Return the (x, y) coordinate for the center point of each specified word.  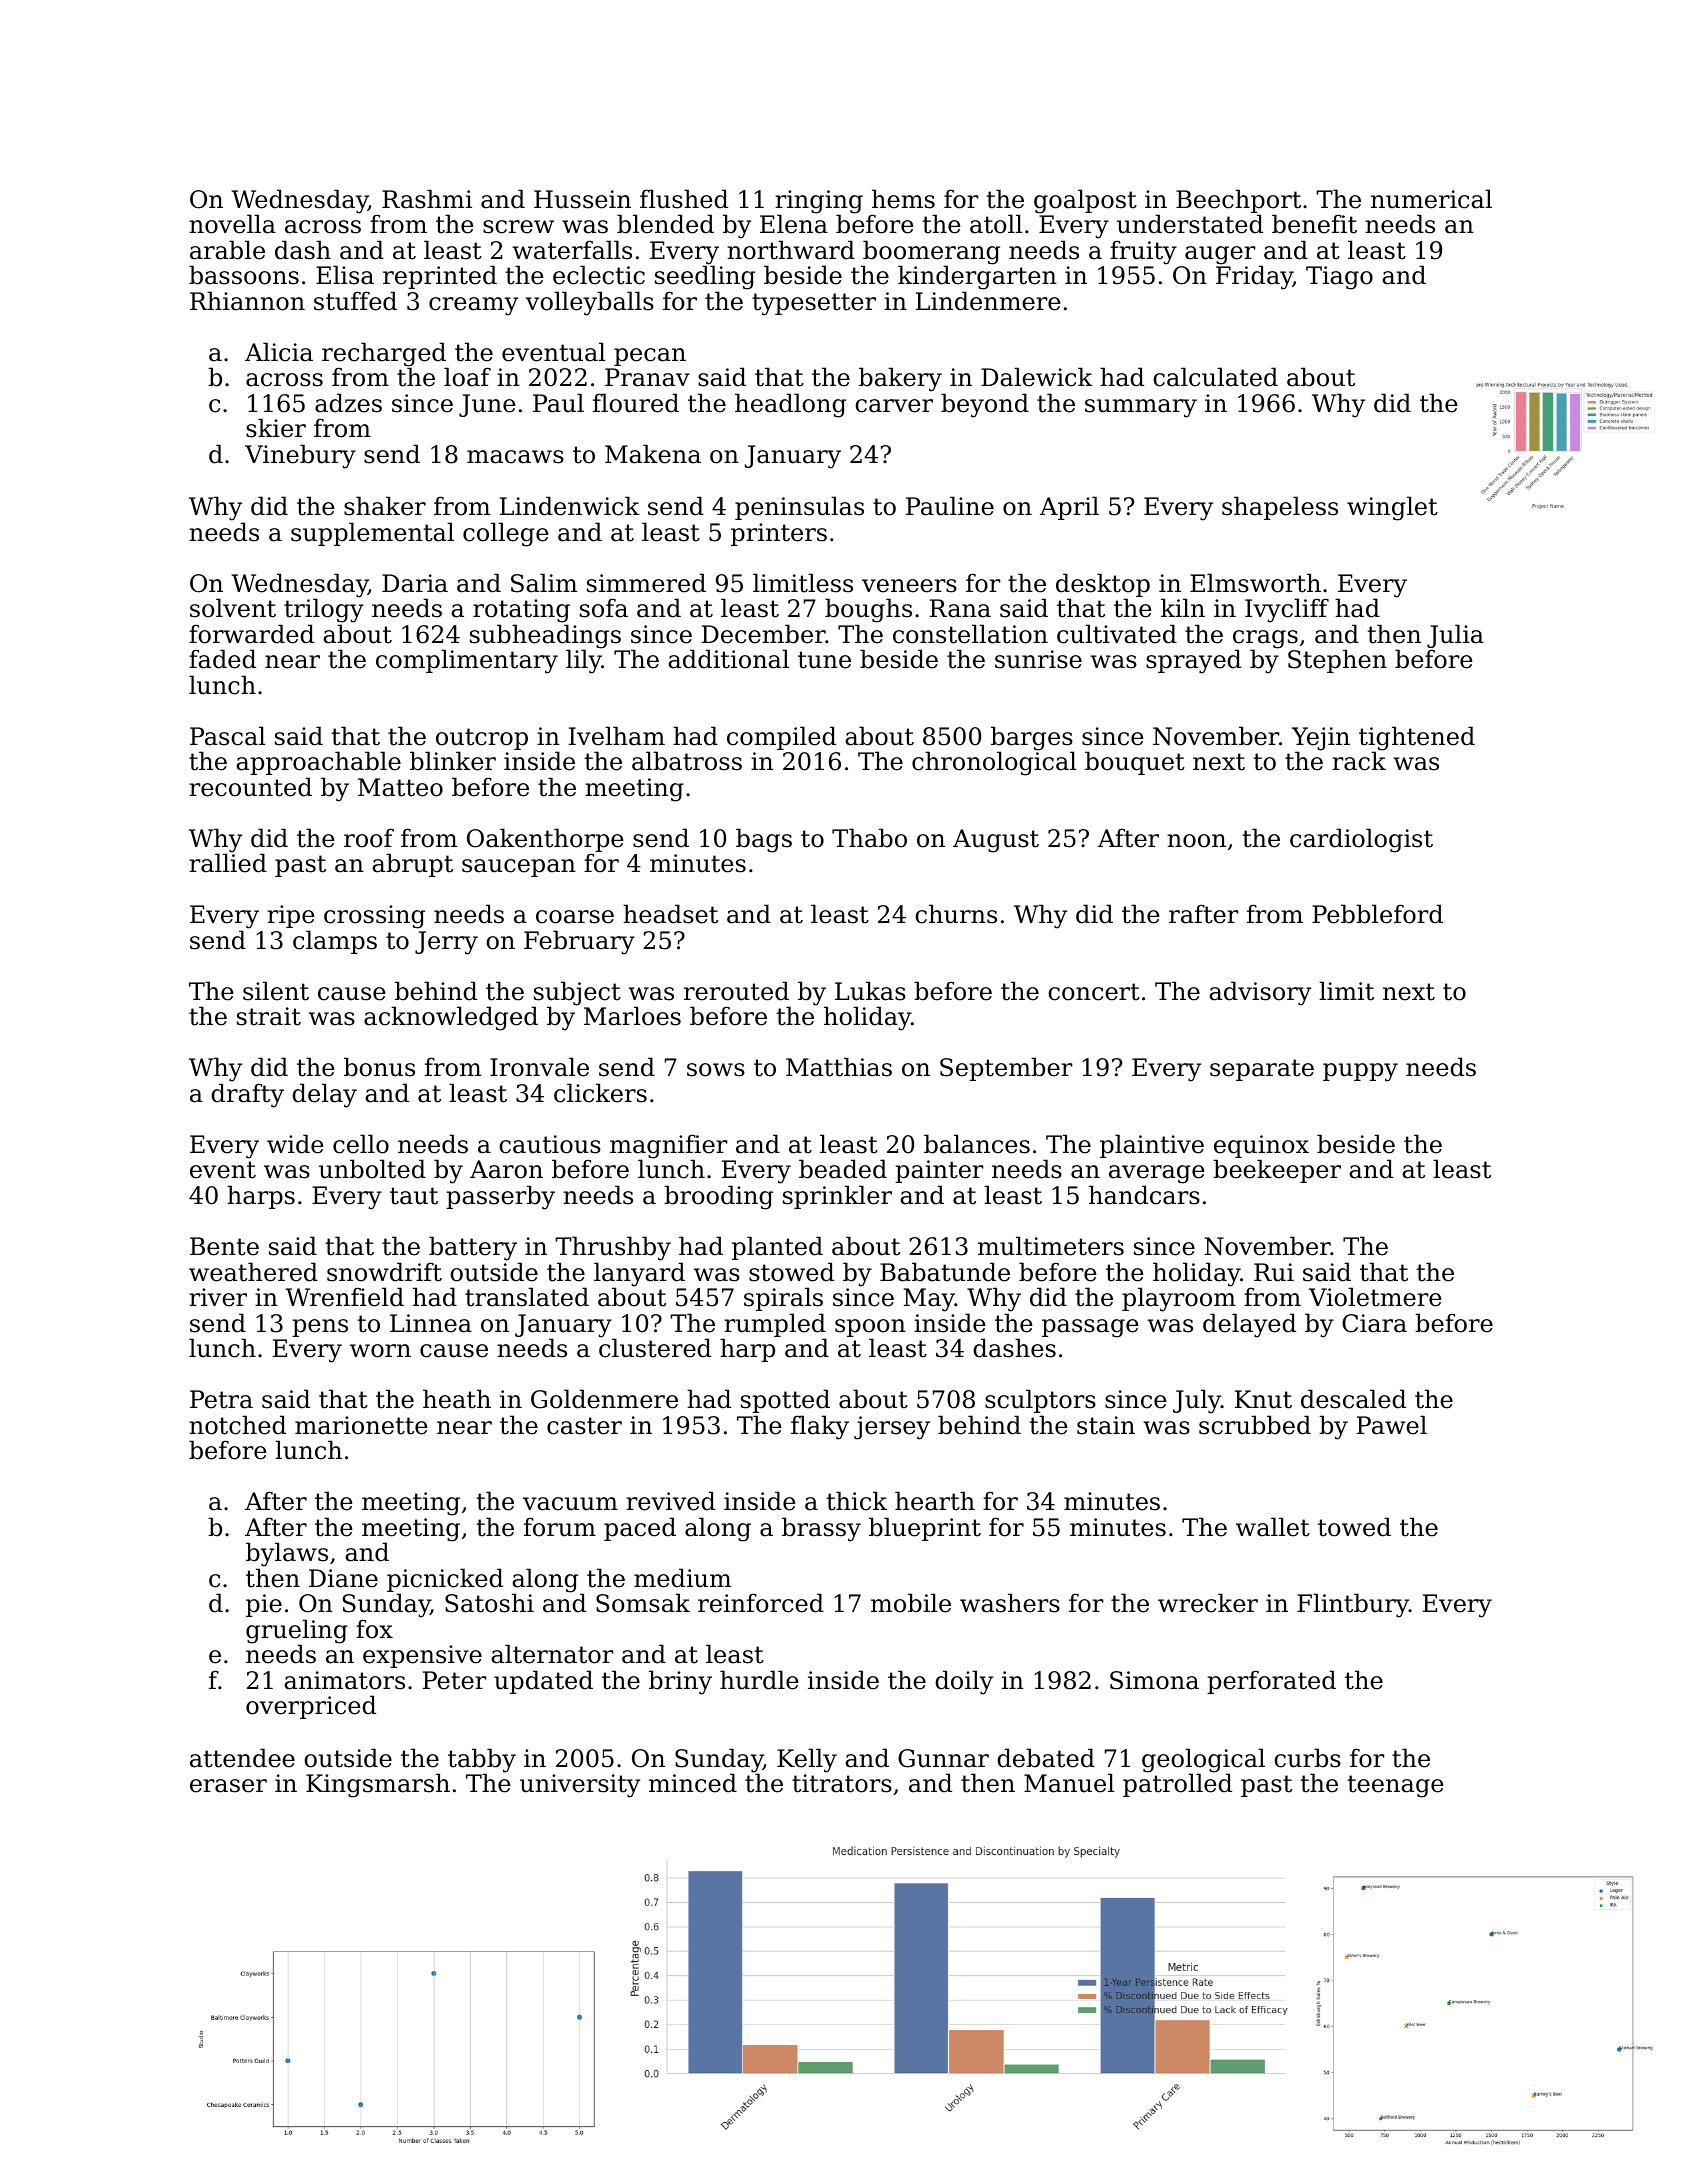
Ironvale (539, 1067)
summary (1141, 408)
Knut (1263, 1399)
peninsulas (799, 508)
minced (693, 1783)
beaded (843, 1169)
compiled (781, 738)
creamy (473, 306)
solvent (233, 608)
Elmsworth (1255, 583)
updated (543, 1682)
